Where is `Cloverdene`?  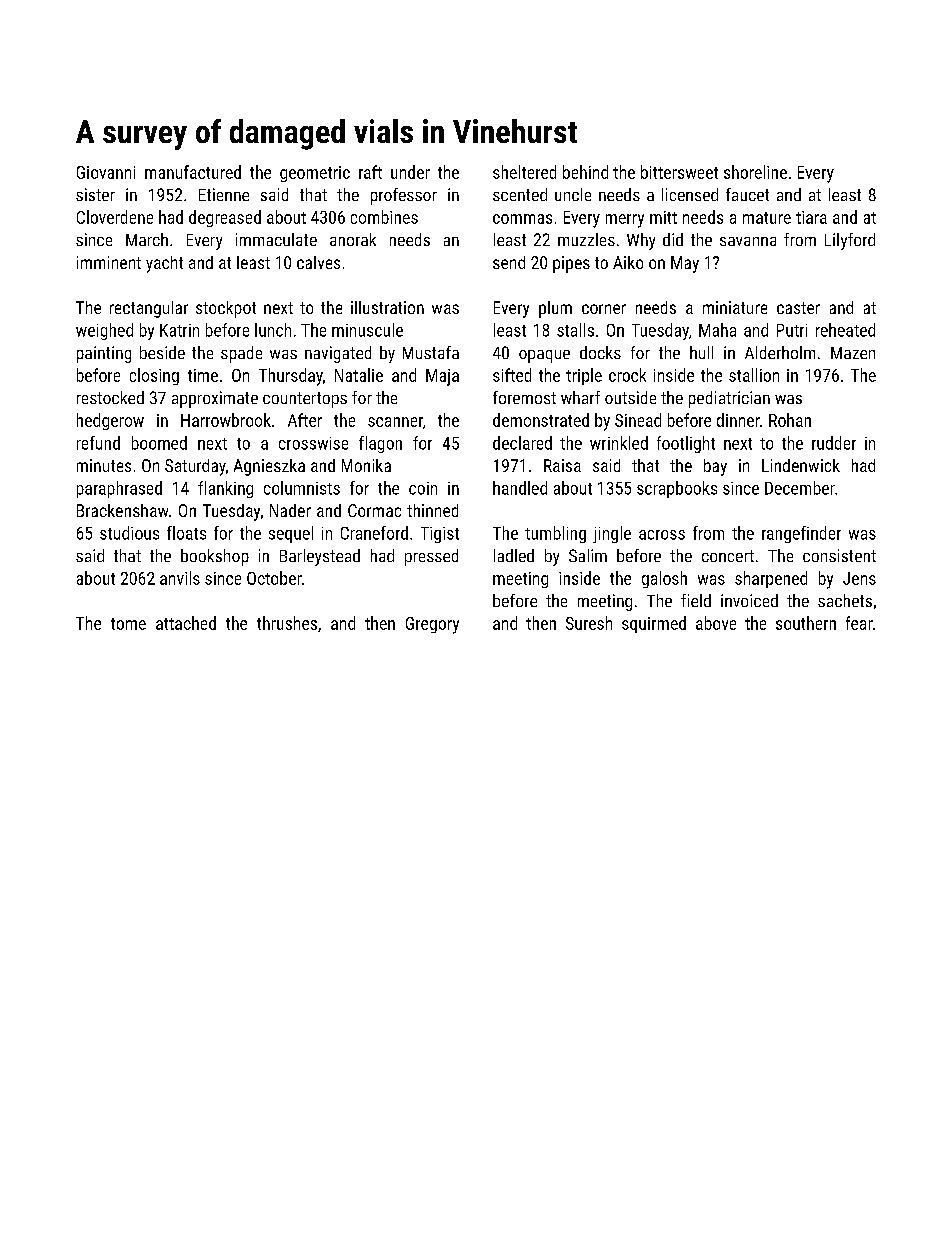
Cloverdene is located at coordinates (115, 217).
